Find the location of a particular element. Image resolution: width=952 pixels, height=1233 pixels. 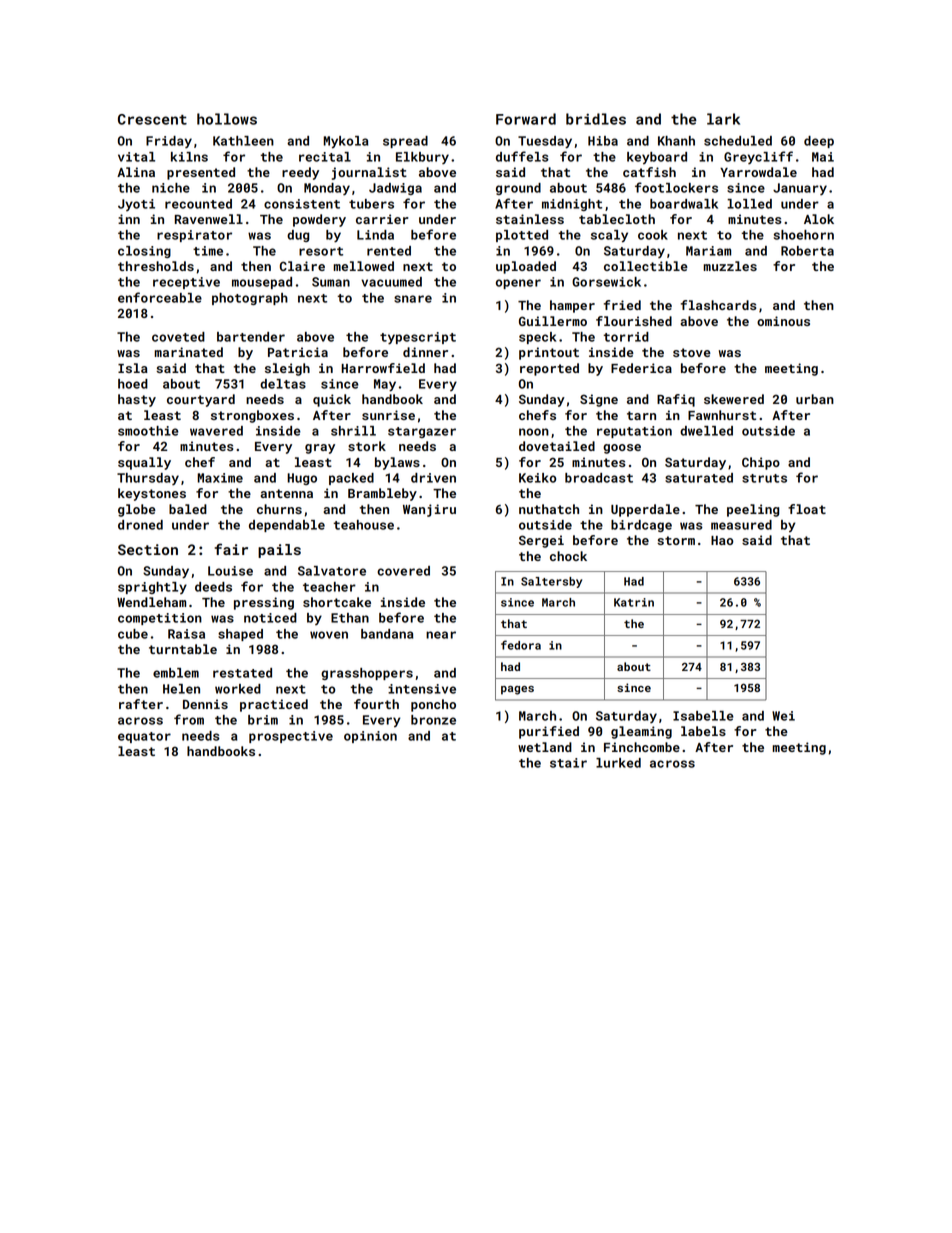

flourished is located at coordinates (634, 321).
